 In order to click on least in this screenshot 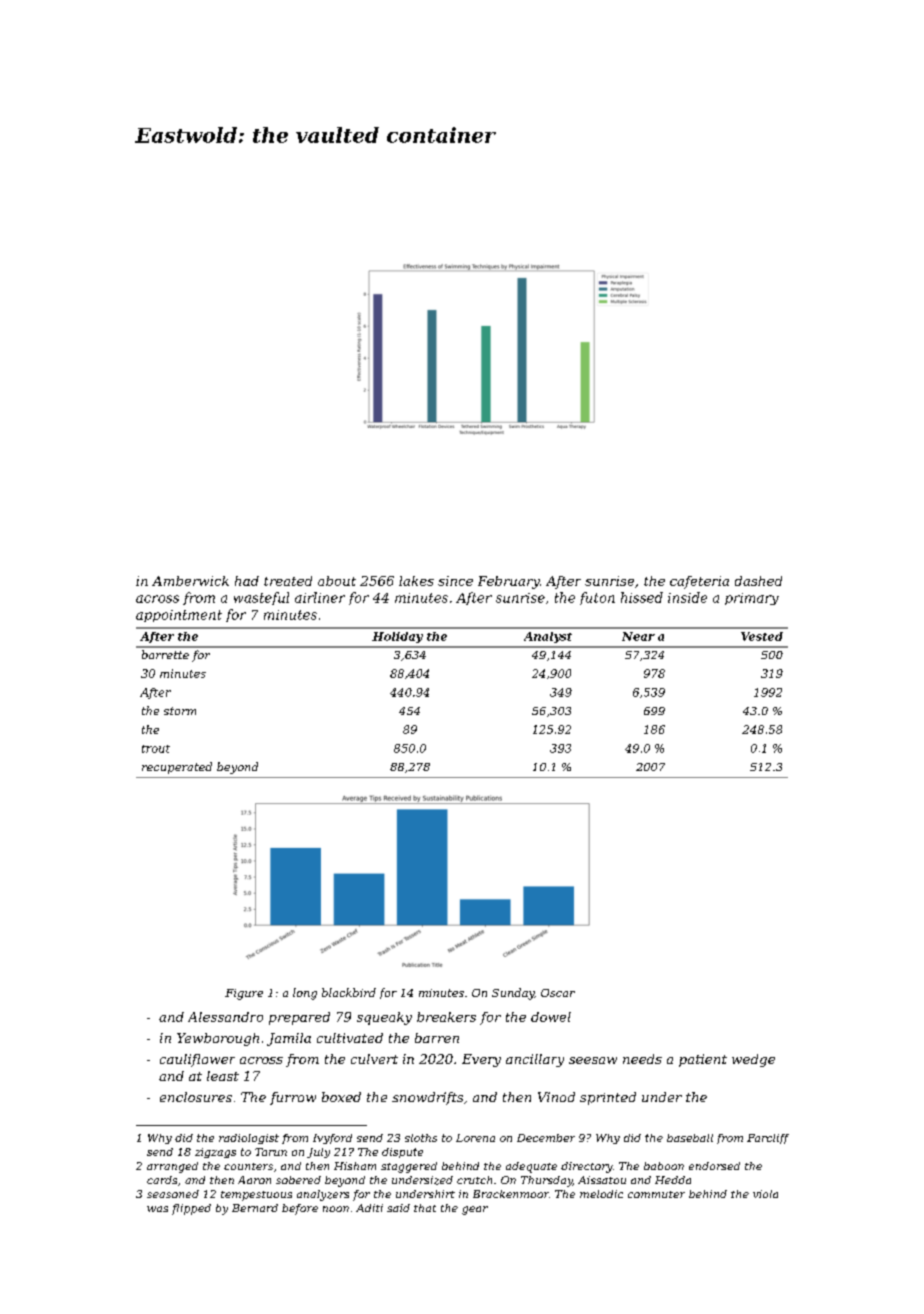, I will do `click(223, 1076)`.
